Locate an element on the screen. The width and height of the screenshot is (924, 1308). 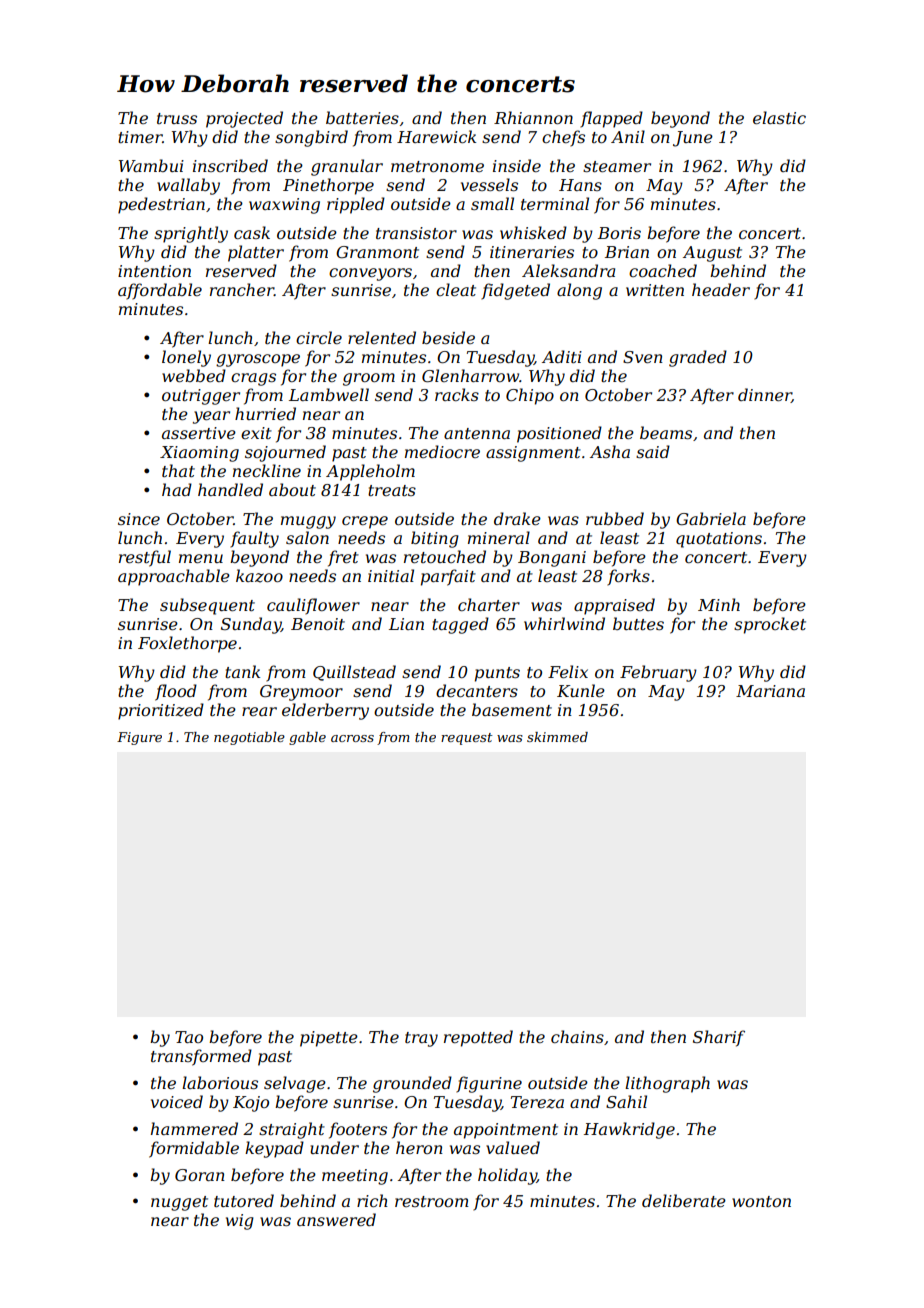
elastic is located at coordinates (779, 117).
